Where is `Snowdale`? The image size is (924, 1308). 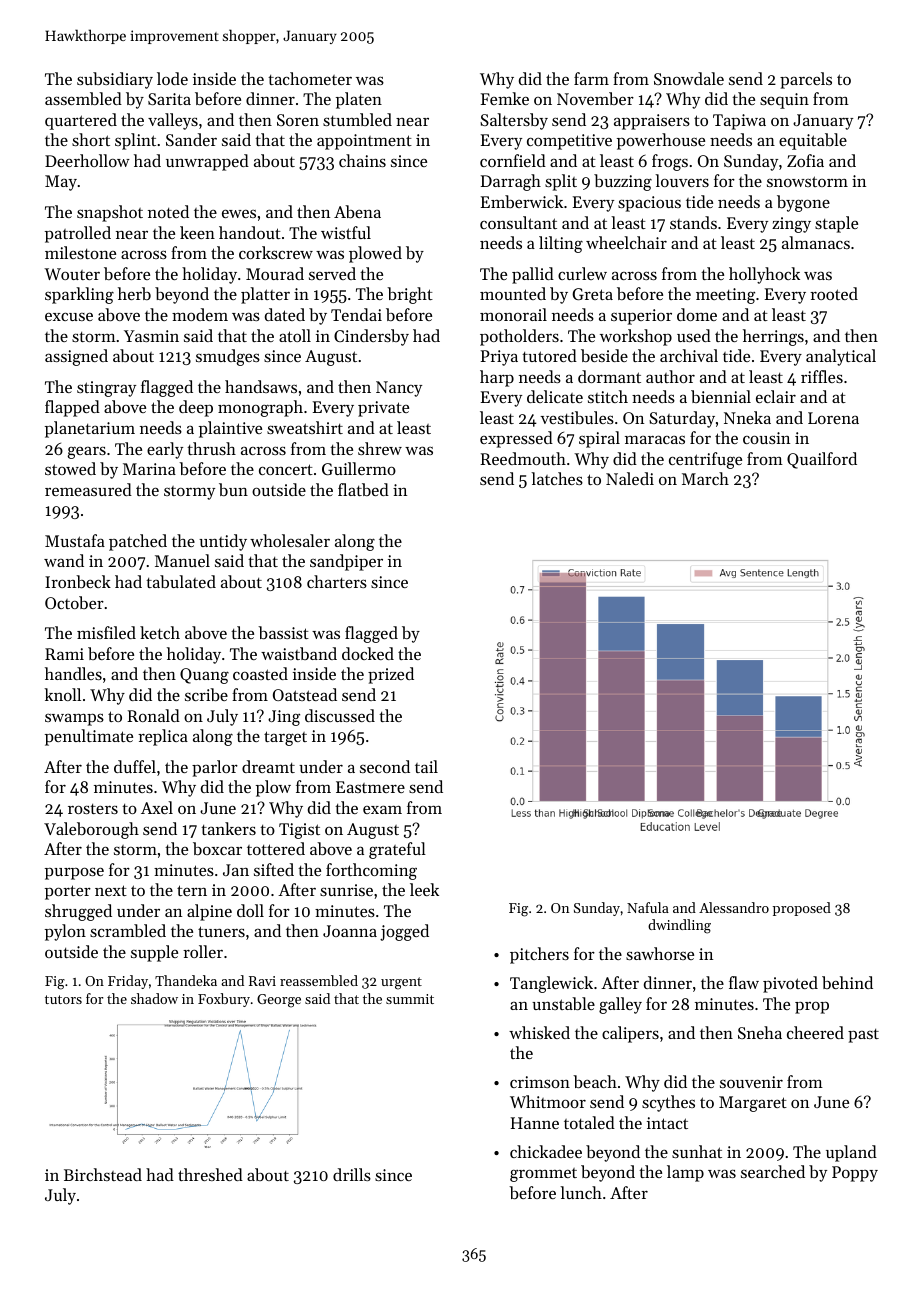 Snowdale is located at coordinates (689, 78).
